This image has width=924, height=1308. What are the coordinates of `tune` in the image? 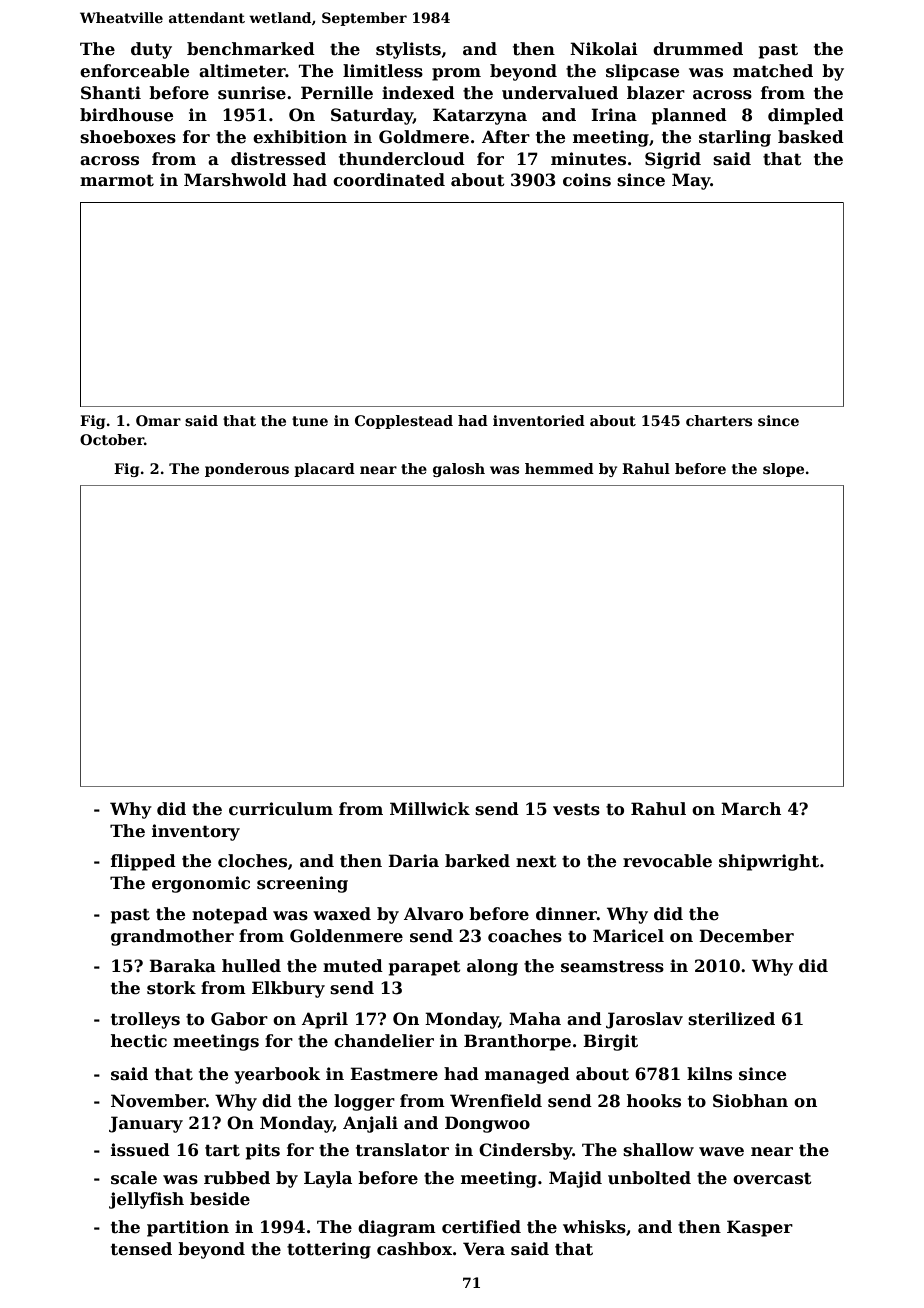 It's located at (310, 421).
